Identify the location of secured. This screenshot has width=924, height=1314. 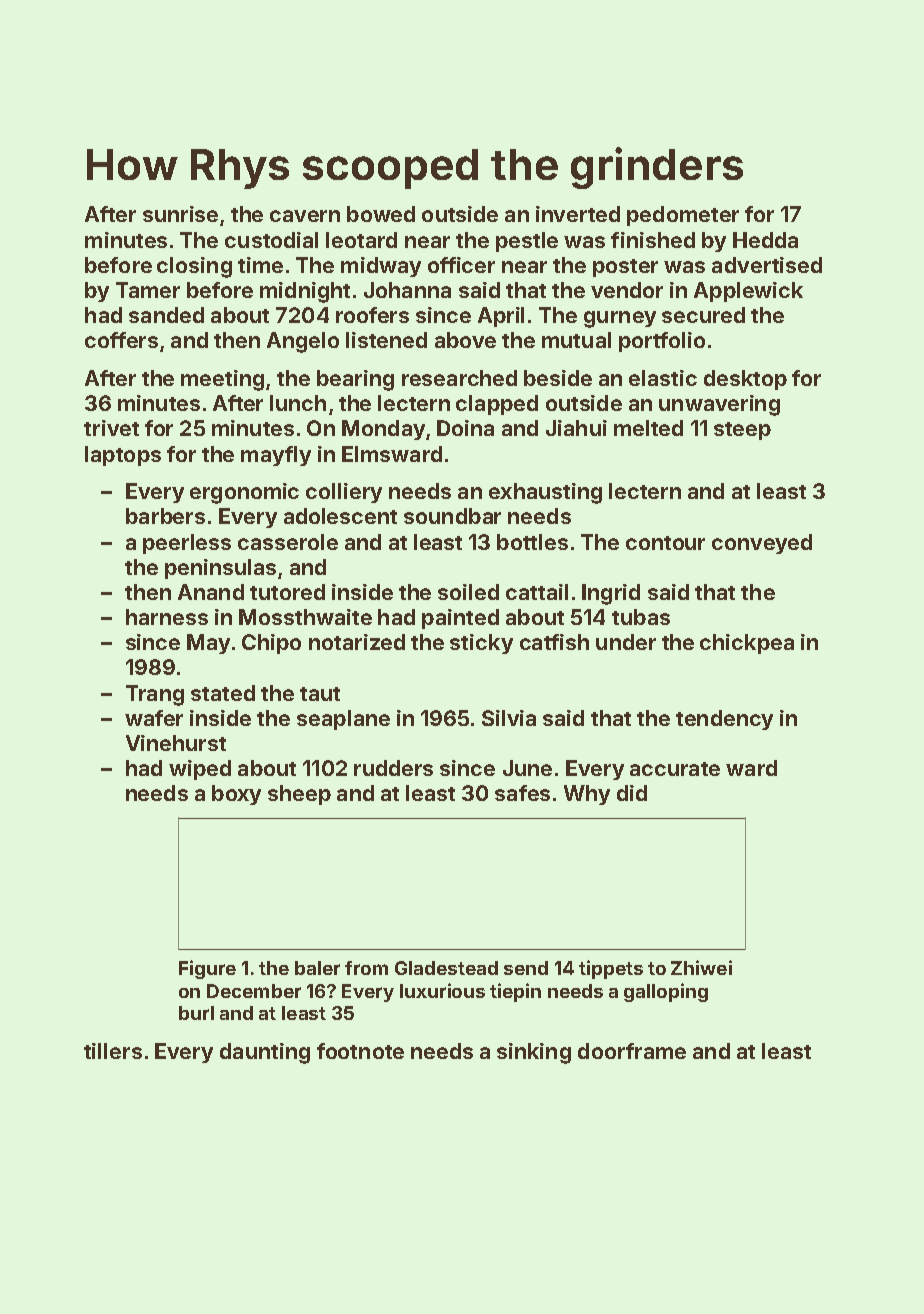
(703, 315).
